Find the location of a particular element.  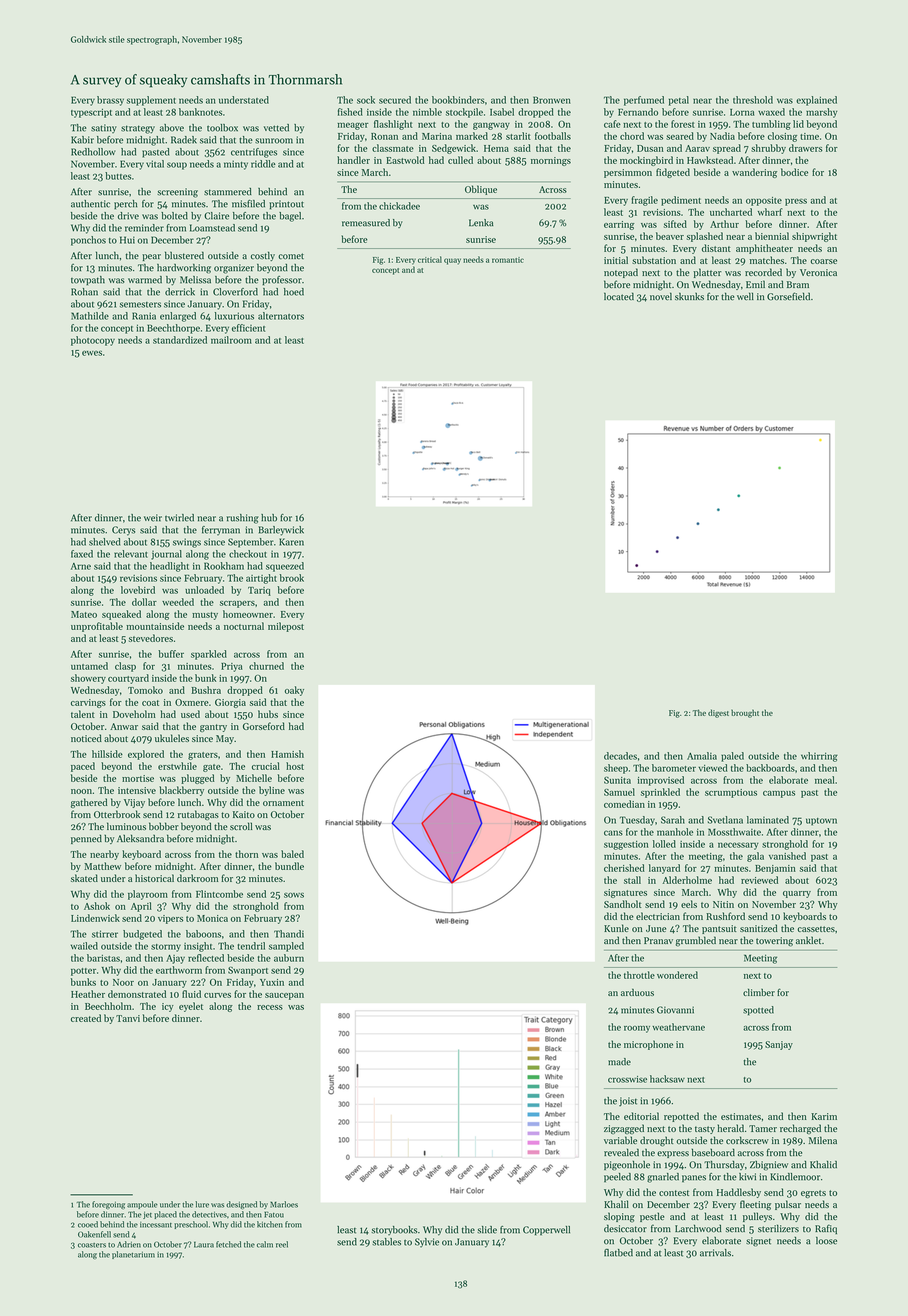

Karen is located at coordinates (291, 542).
